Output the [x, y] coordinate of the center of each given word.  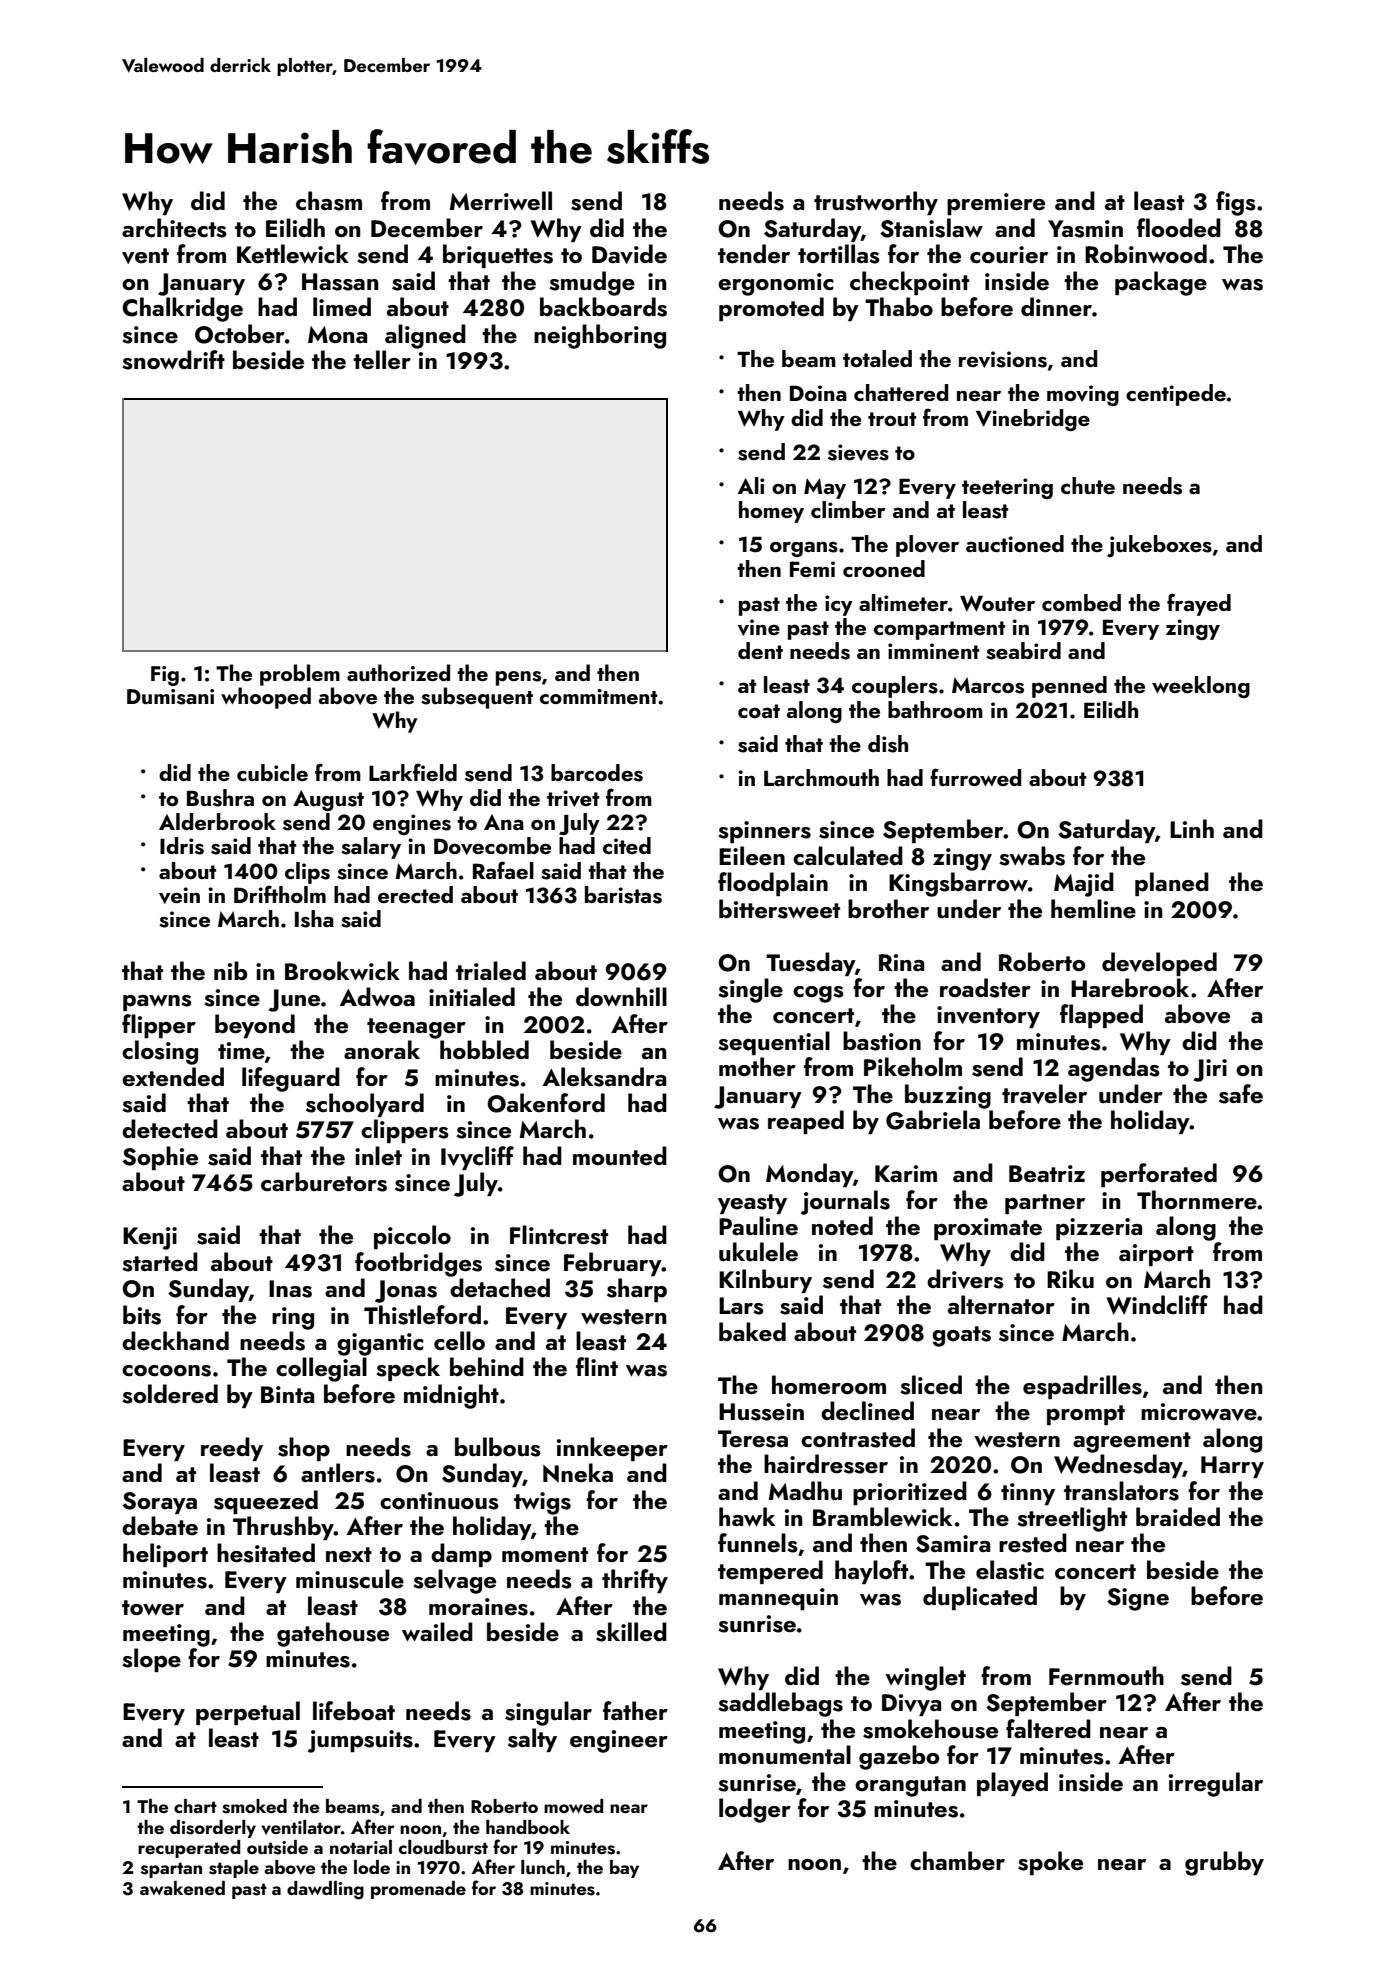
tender [754, 253]
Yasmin [1085, 229]
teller [382, 359]
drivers [965, 1279]
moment [545, 1554]
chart [195, 1806]
